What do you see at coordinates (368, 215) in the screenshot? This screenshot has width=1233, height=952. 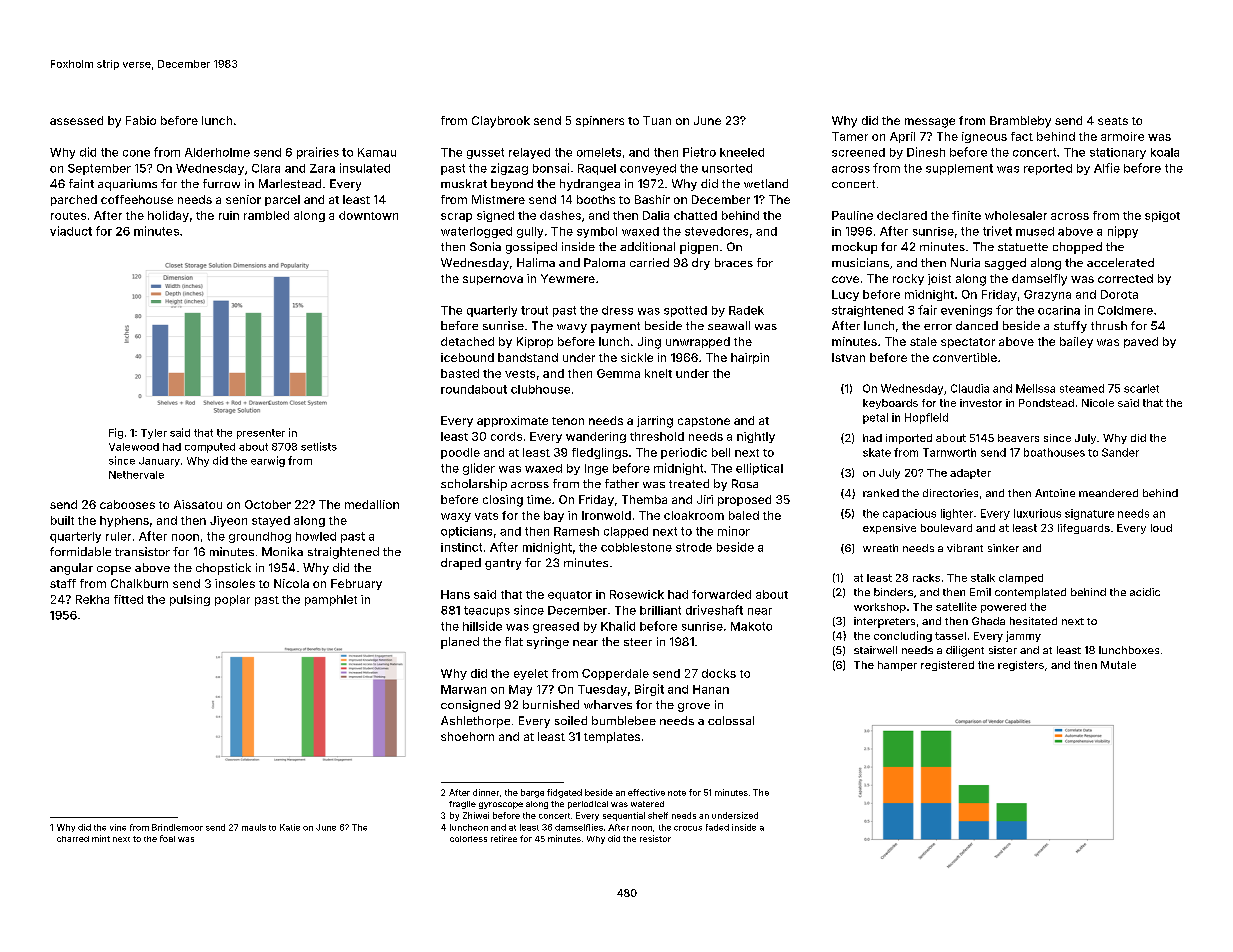 I see `downtown` at bounding box center [368, 215].
